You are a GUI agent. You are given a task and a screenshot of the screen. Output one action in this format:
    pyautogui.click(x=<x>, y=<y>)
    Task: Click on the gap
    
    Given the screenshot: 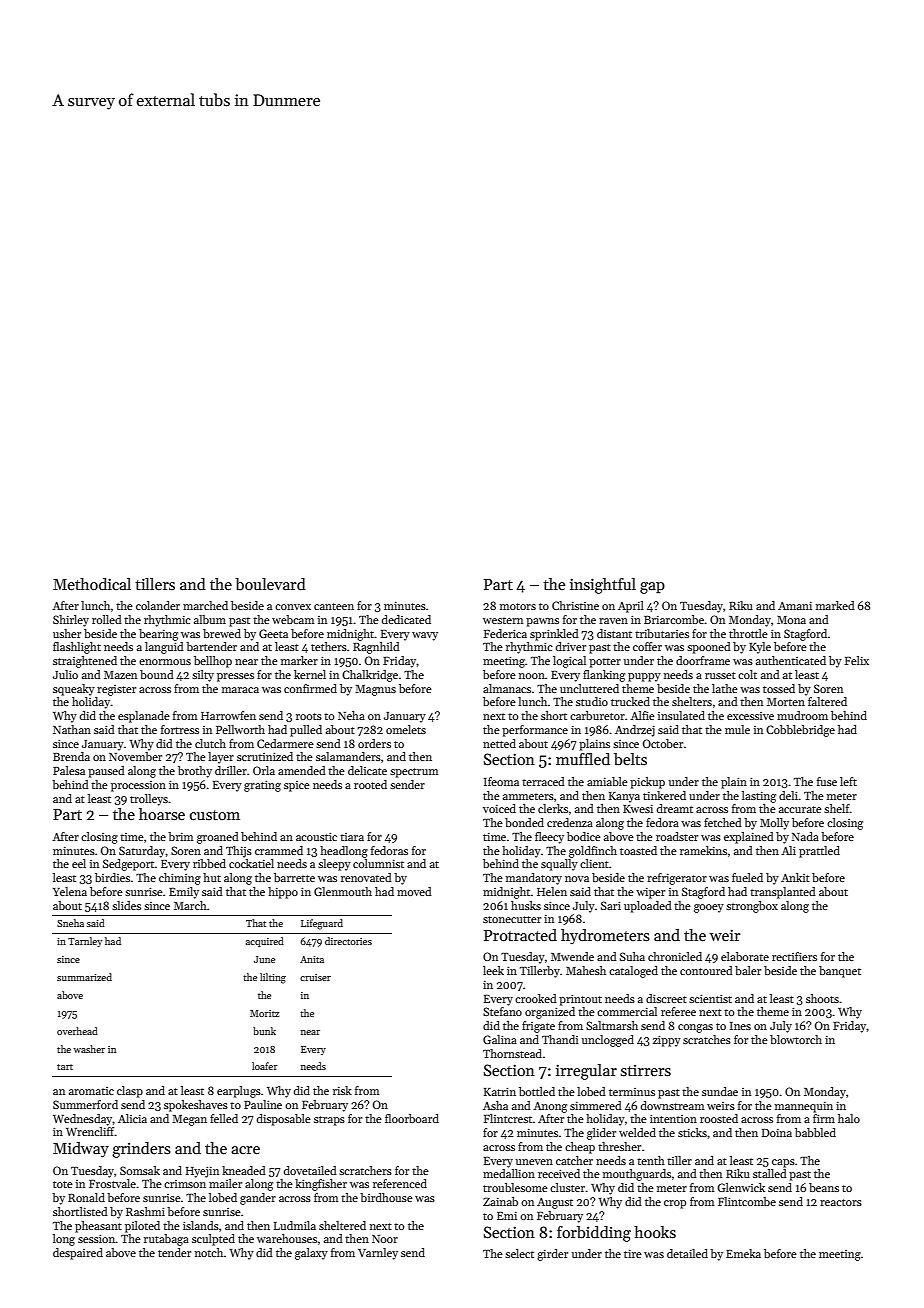 What is the action you would take?
    pyautogui.click(x=652, y=588)
